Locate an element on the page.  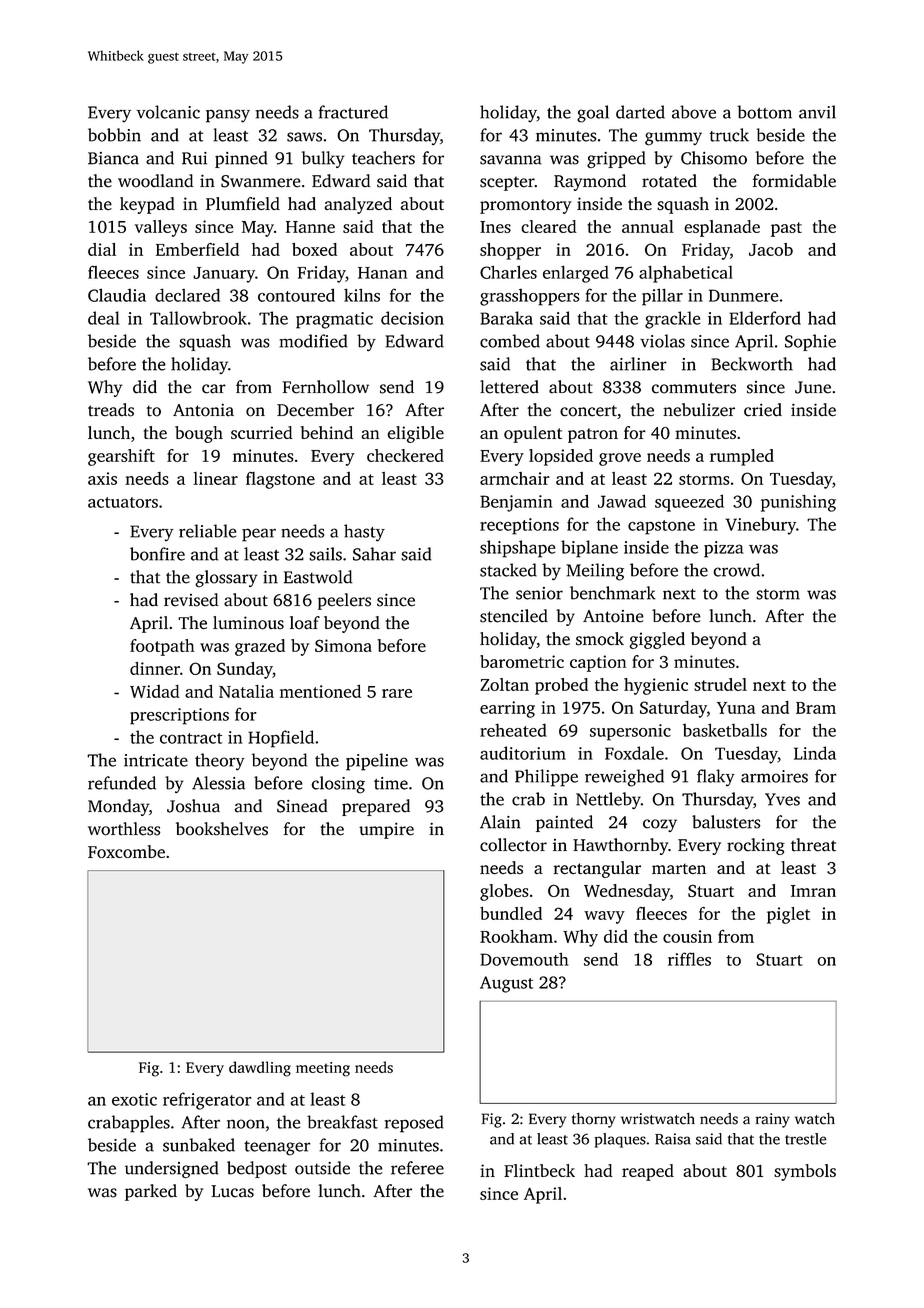
Plumfield is located at coordinates (243, 203).
